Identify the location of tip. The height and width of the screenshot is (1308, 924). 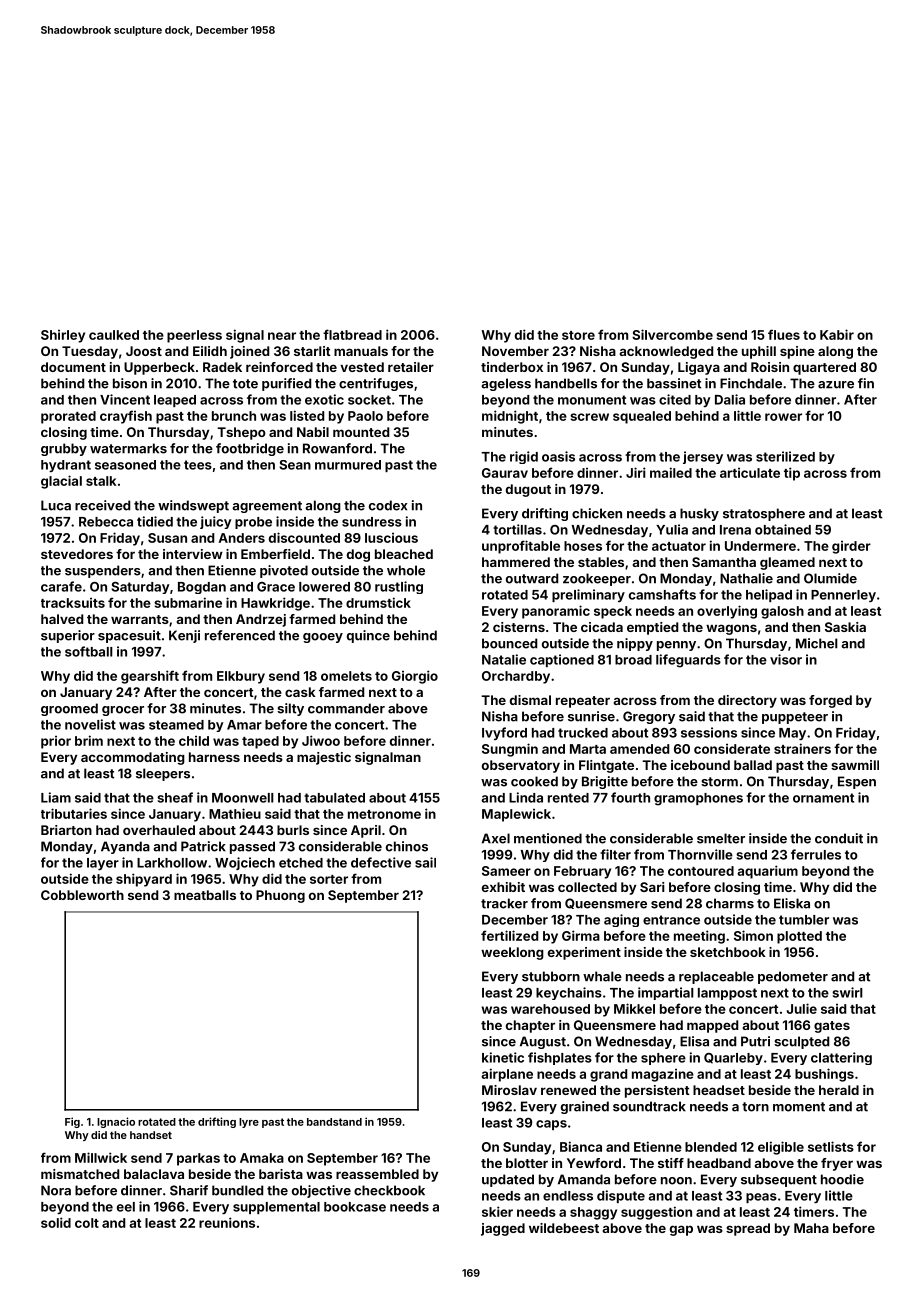
(792, 474).
